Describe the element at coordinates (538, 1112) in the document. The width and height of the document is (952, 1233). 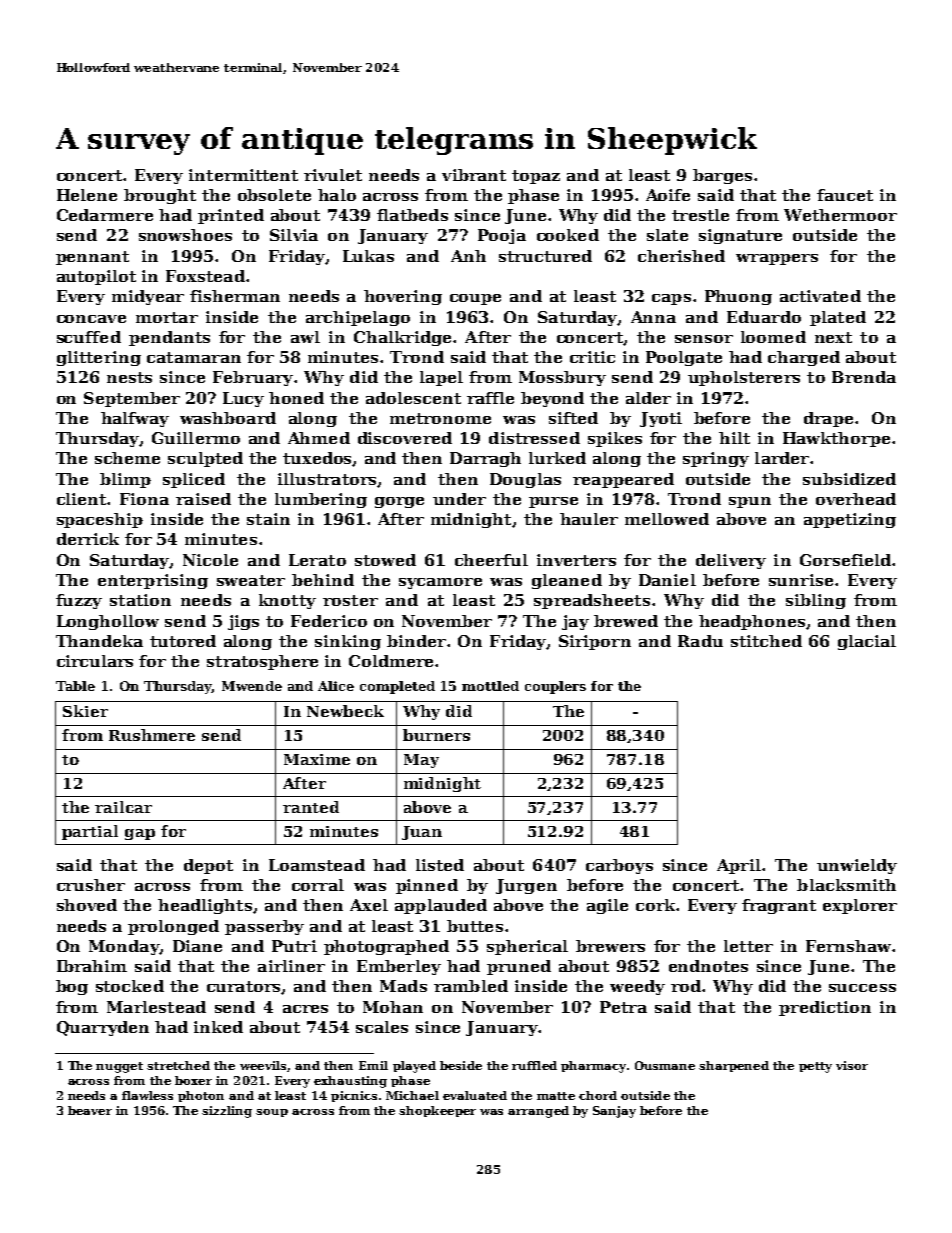
I see `arranged` at that location.
